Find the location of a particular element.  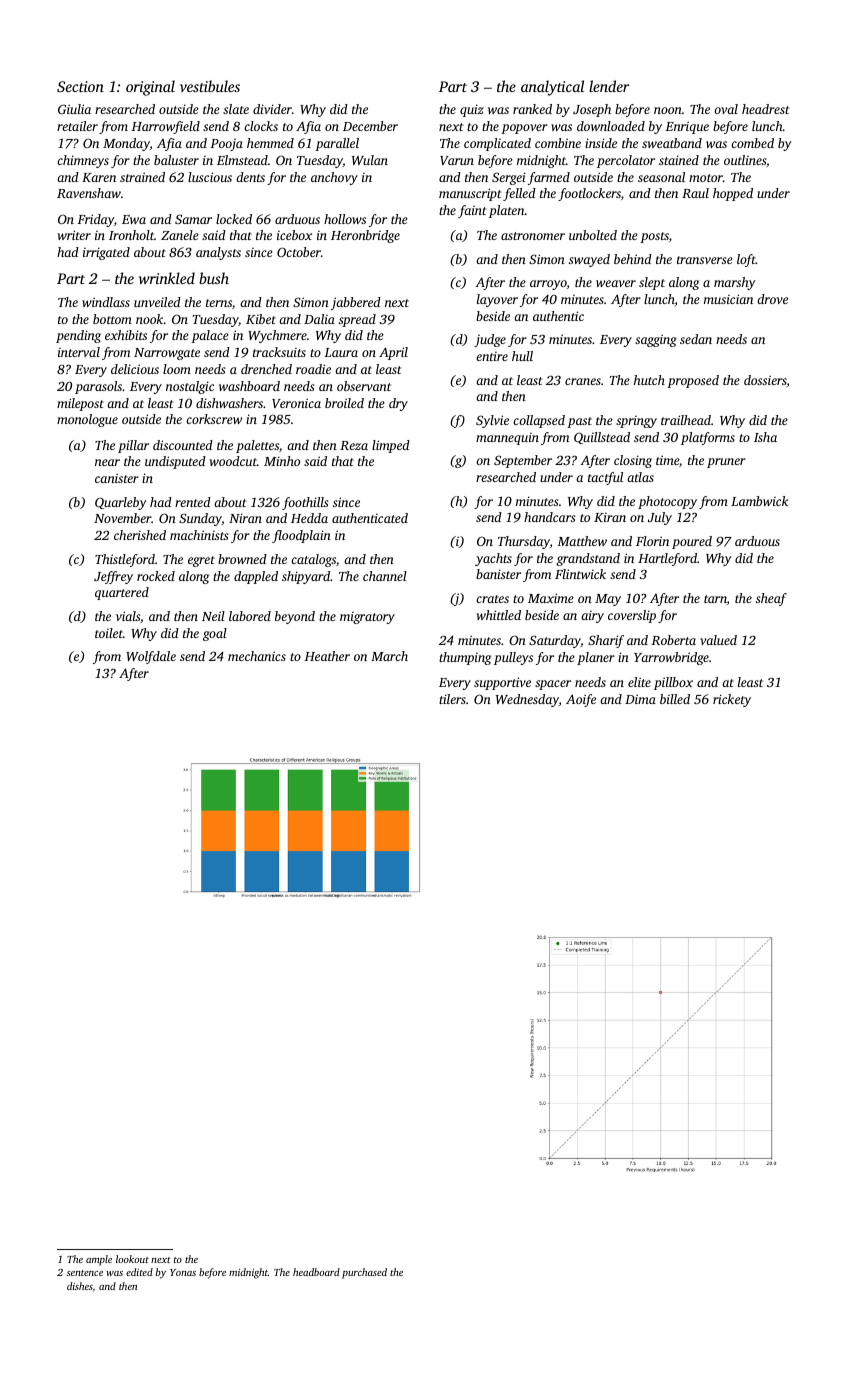

Heronbridge is located at coordinates (365, 236).
